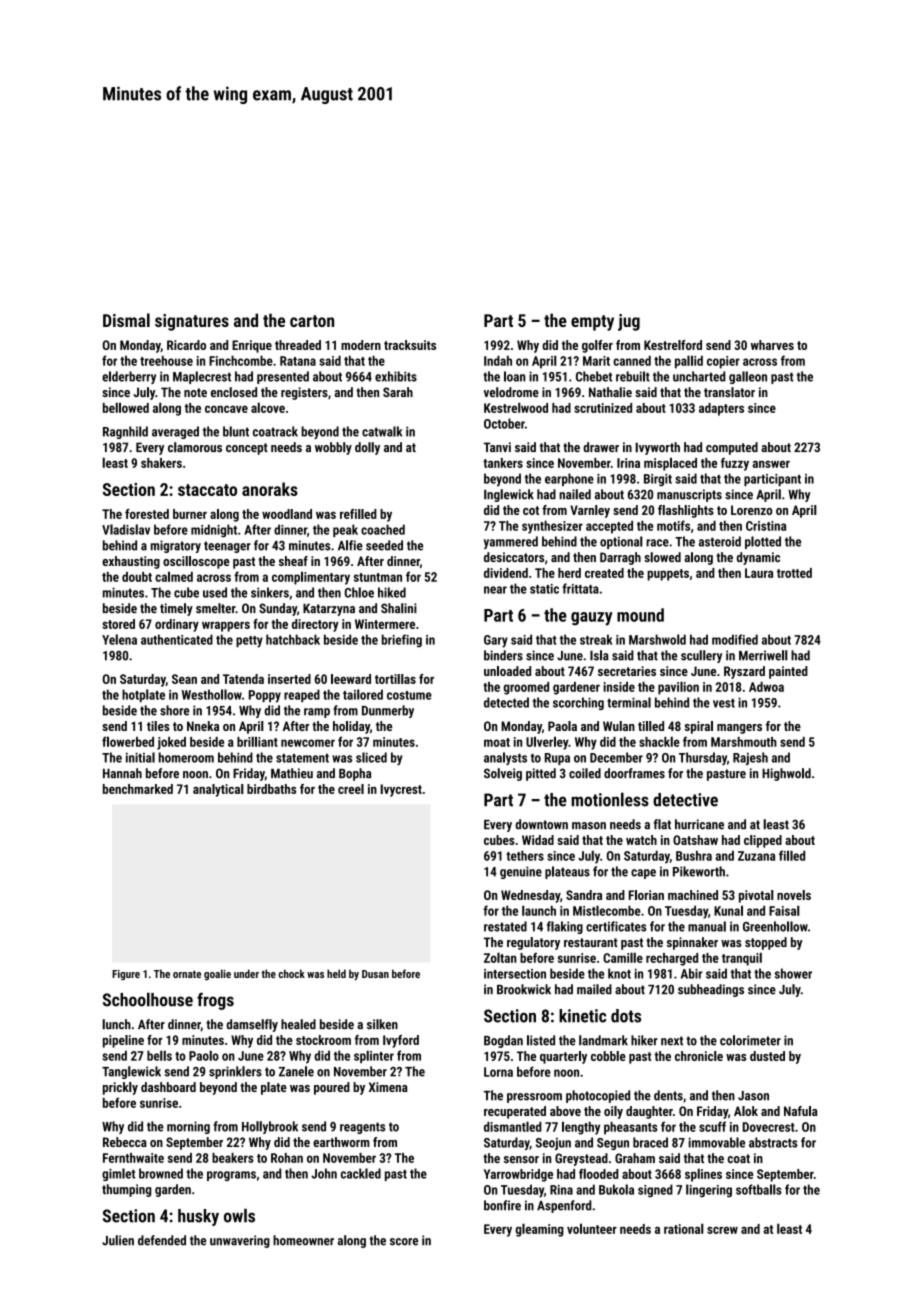  What do you see at coordinates (516, 407) in the document?
I see `Kestrelwood` at bounding box center [516, 407].
